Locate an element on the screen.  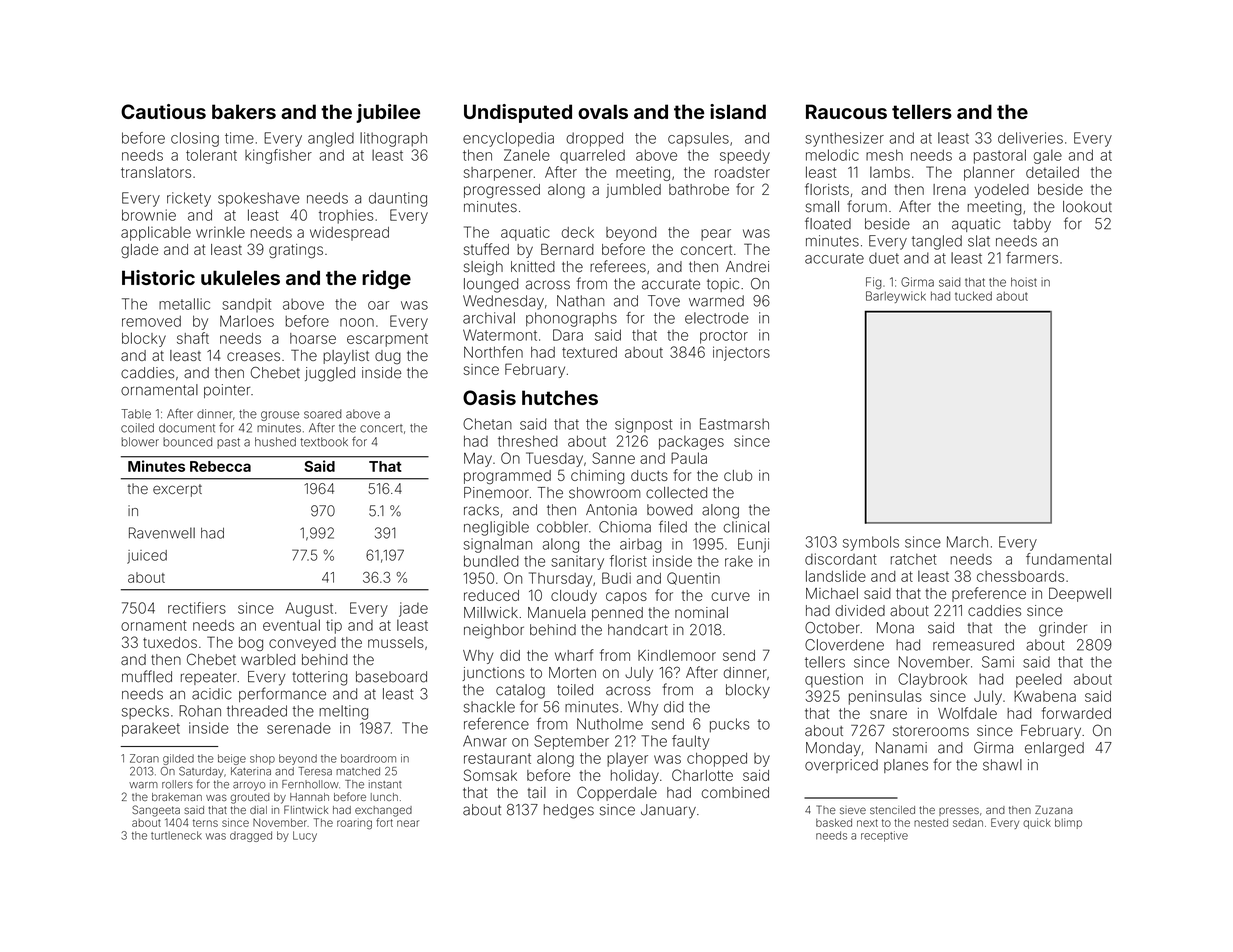
Bernard is located at coordinates (567, 249).
